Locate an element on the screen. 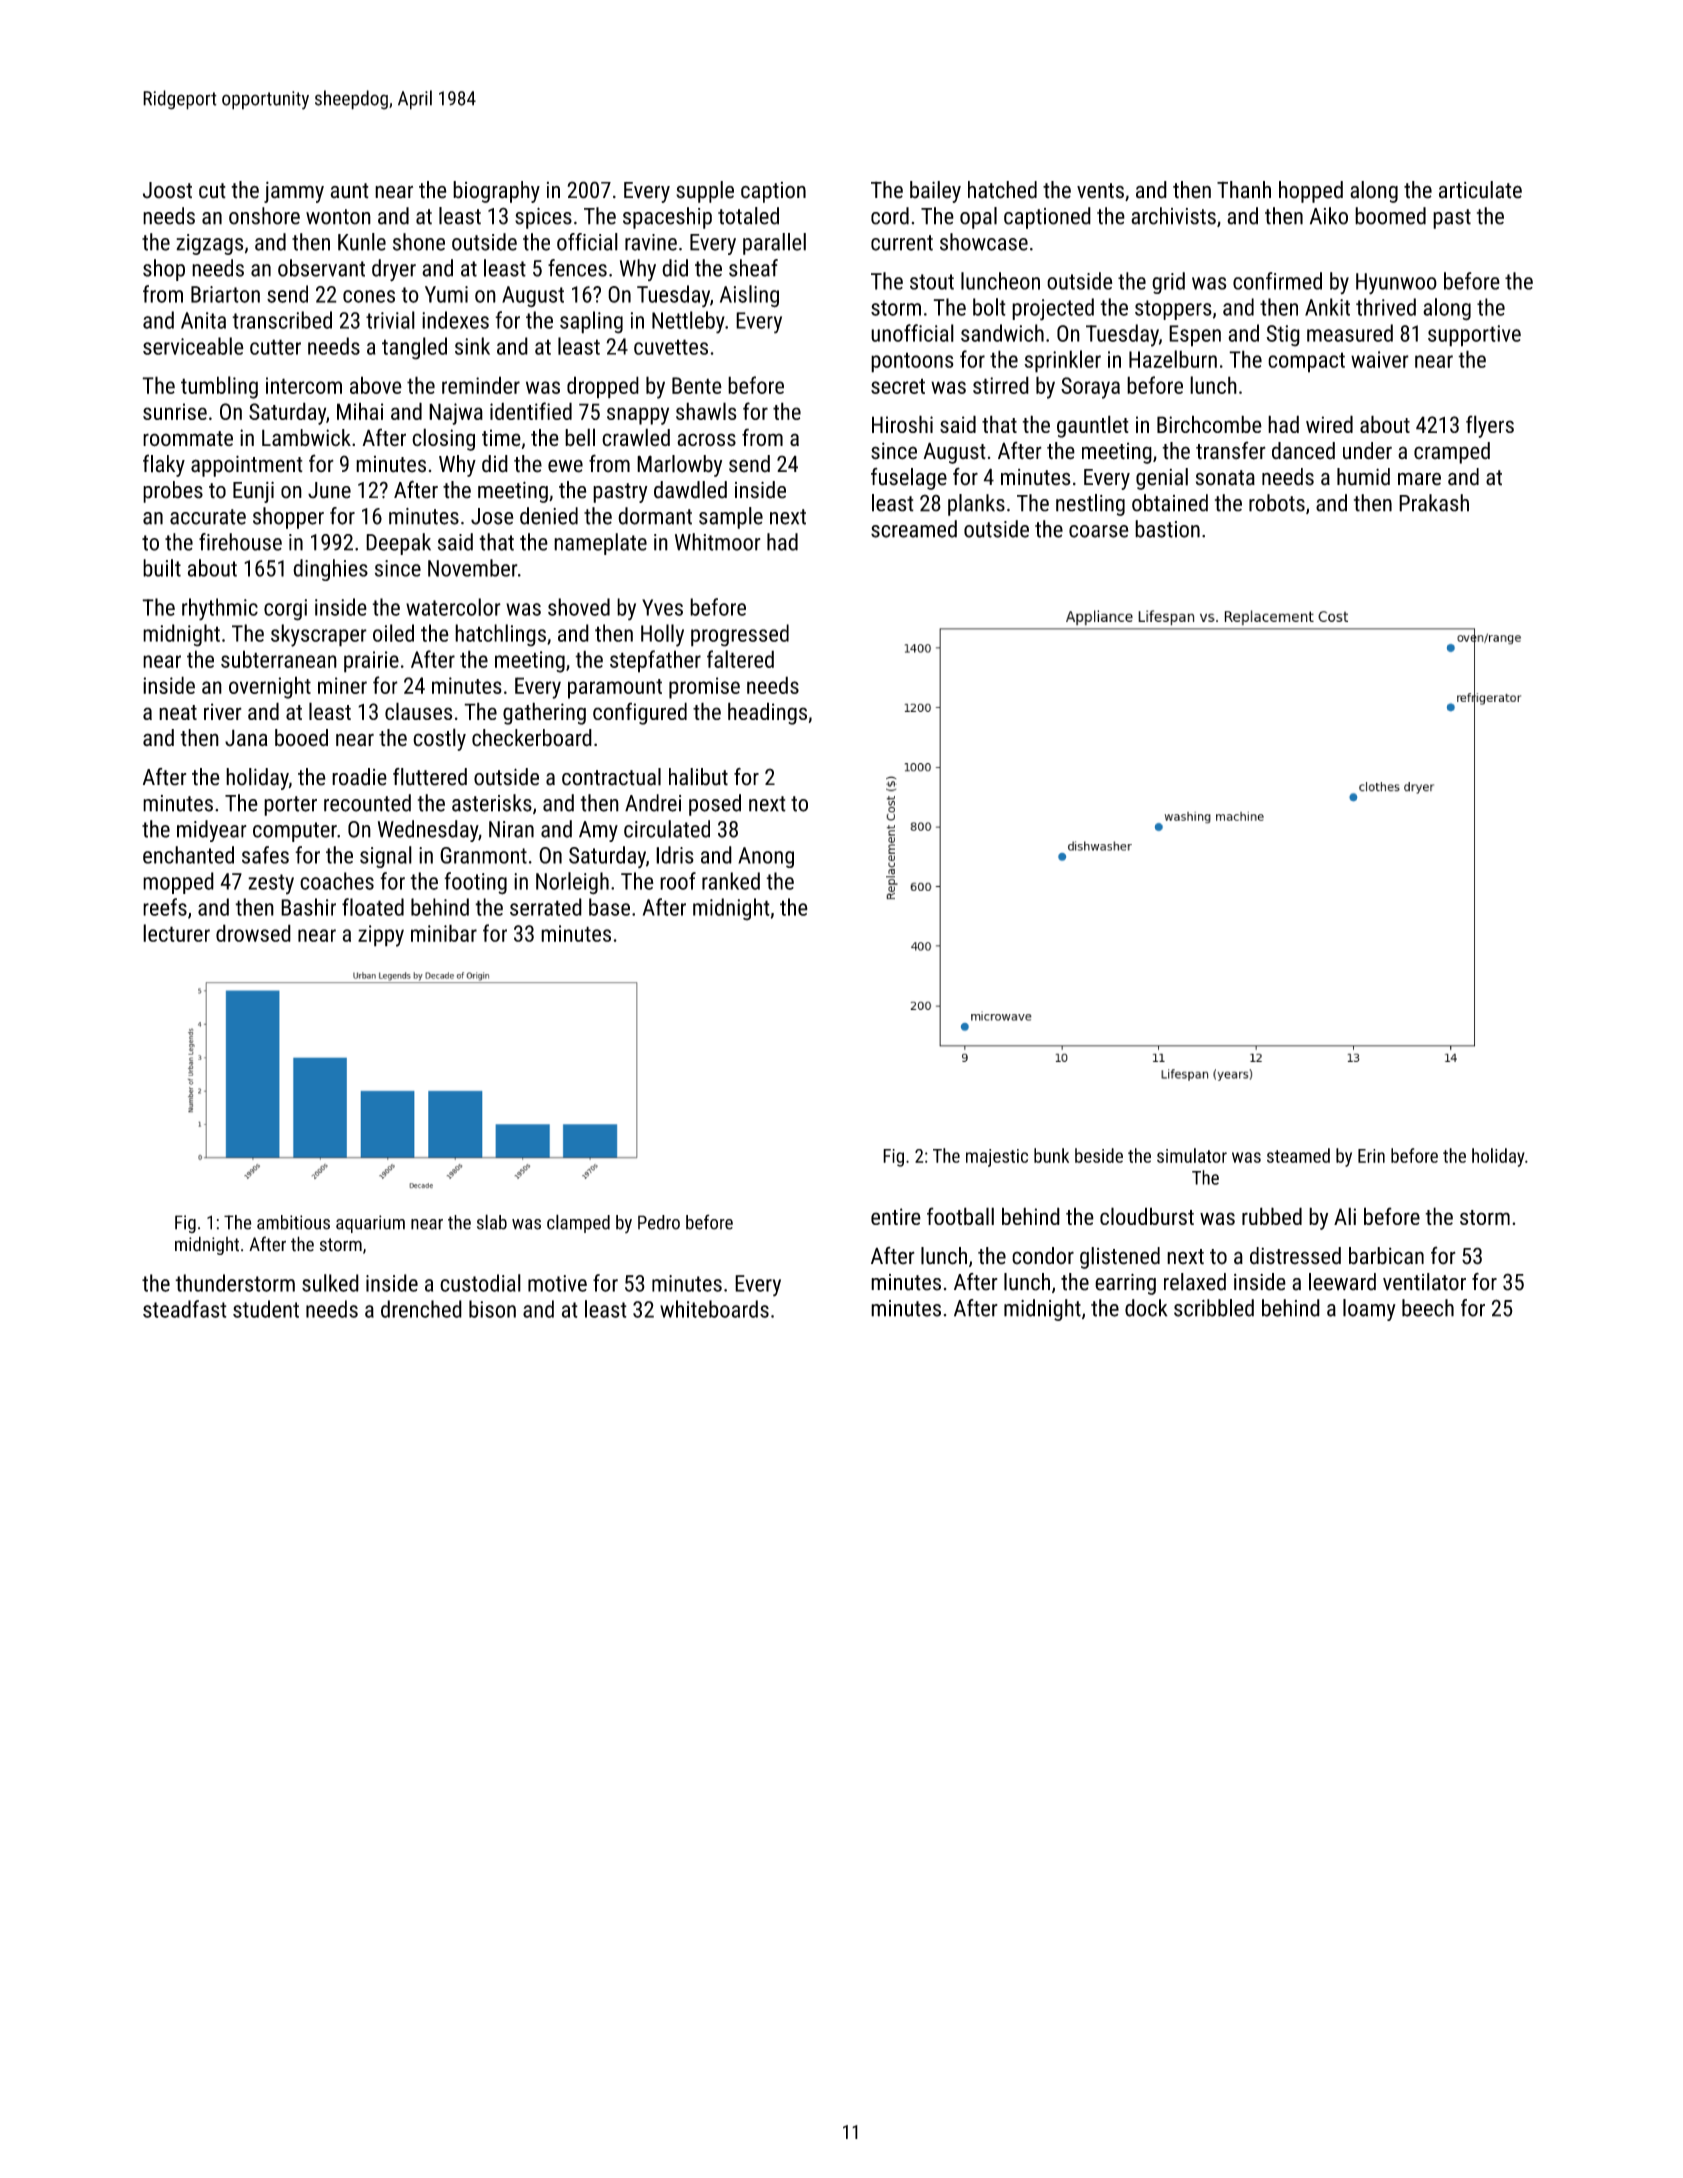 This screenshot has width=1683, height=2178. supportive is located at coordinates (1474, 336).
